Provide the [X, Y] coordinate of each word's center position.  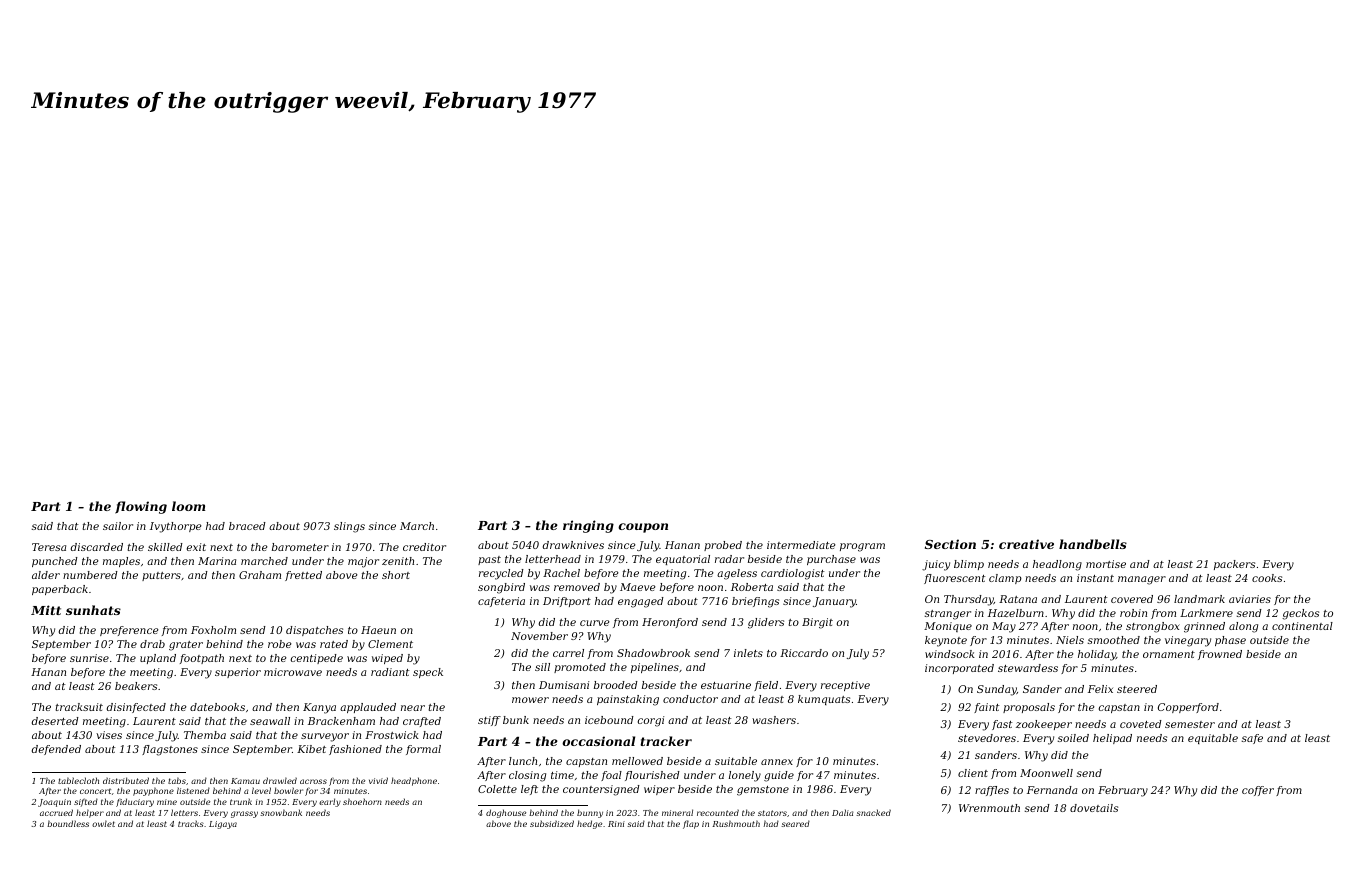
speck [428, 673]
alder [46, 575]
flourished [652, 776]
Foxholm [213, 630]
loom [188, 506]
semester [1190, 724]
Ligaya [223, 825]
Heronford [670, 623]
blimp [969, 565]
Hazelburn [1016, 613]
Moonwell [1046, 773]
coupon [643, 528]
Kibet [311, 749]
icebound [609, 720]
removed [577, 587]
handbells [1093, 544]
